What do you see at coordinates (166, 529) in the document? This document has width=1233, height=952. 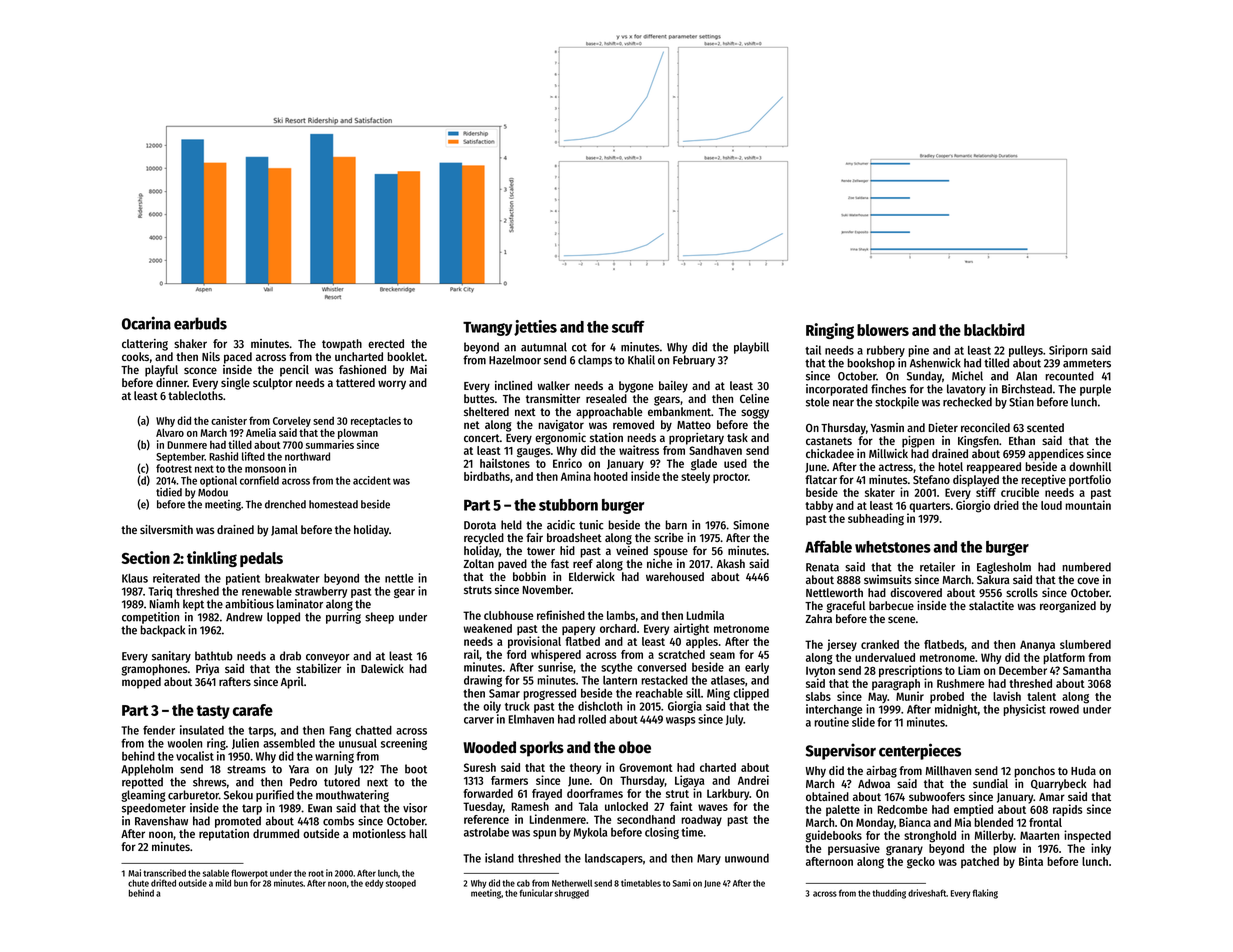 I see `silversmith` at bounding box center [166, 529].
